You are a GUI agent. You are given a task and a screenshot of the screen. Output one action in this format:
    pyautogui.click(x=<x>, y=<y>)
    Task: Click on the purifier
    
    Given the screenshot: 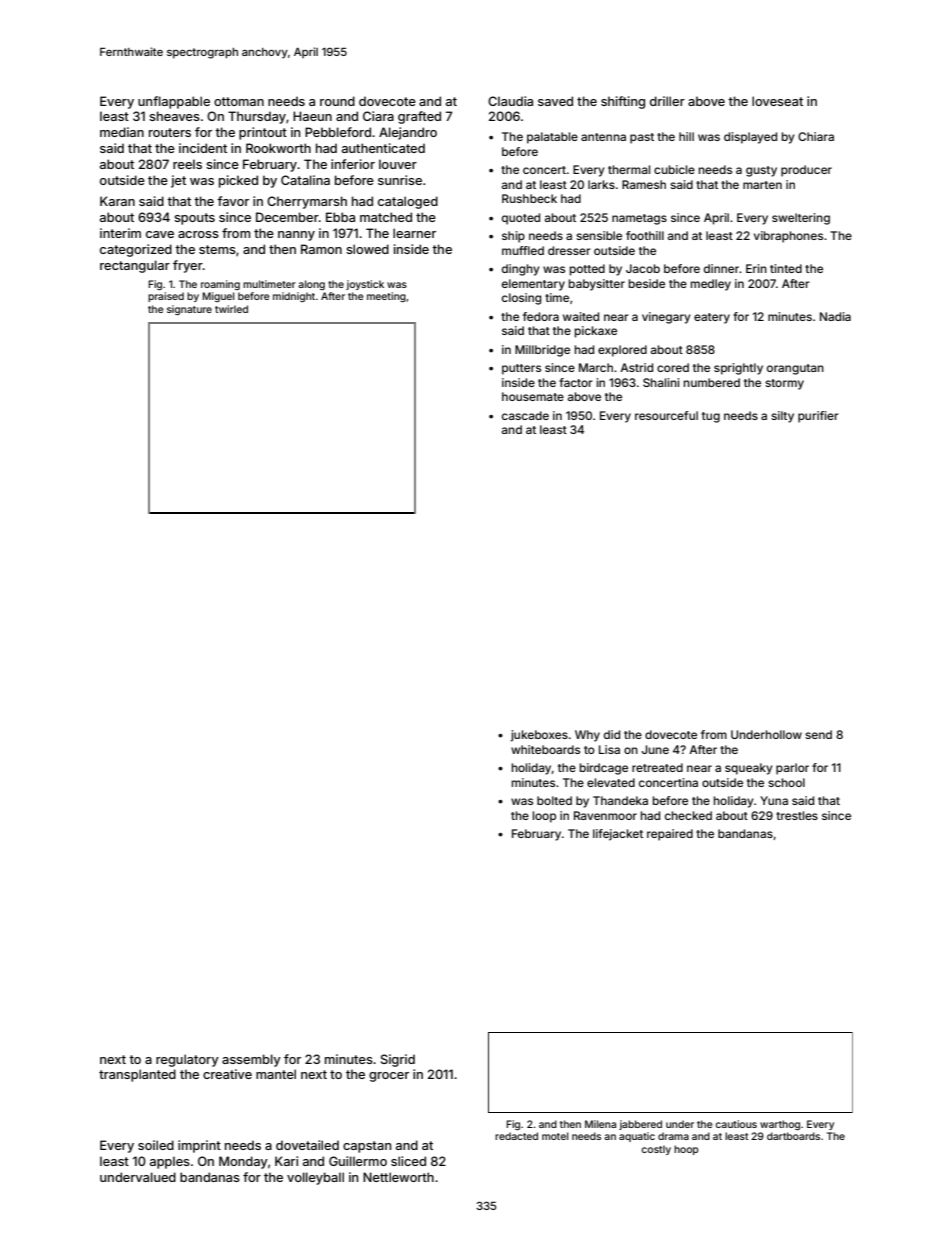 What is the action you would take?
    pyautogui.click(x=818, y=417)
